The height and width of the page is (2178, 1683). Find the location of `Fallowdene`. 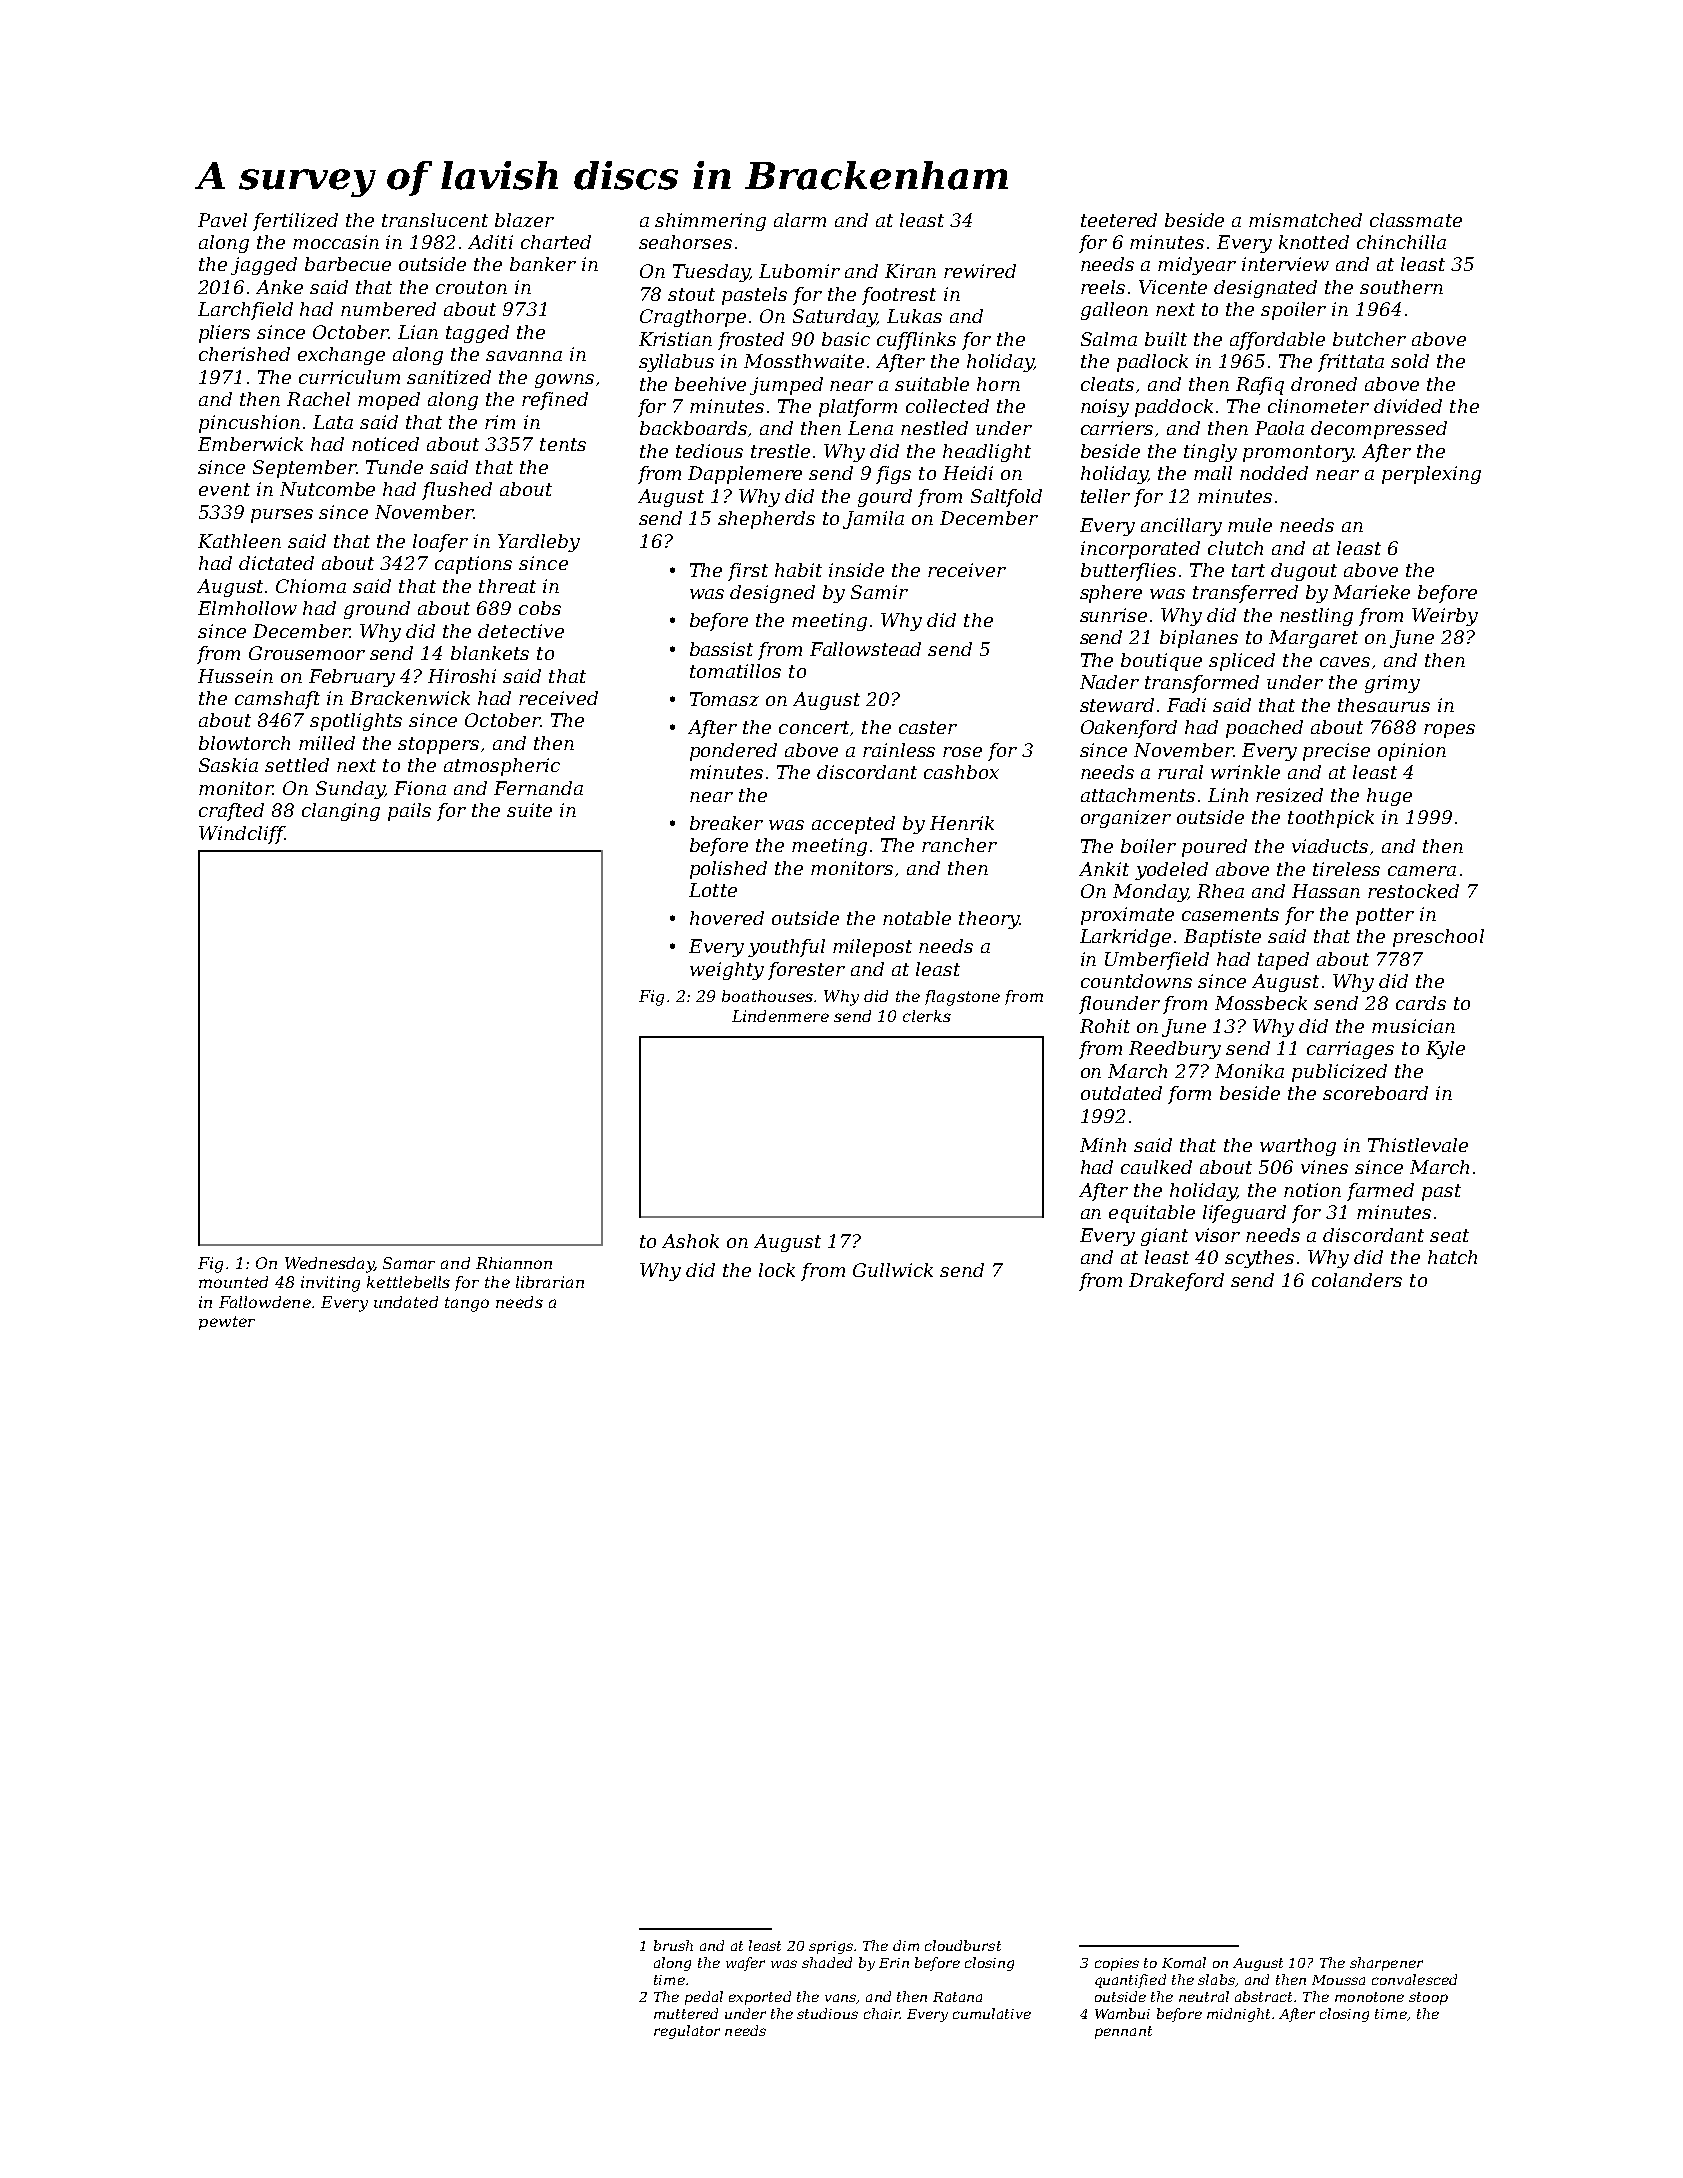

Fallowdene is located at coordinates (265, 1302).
